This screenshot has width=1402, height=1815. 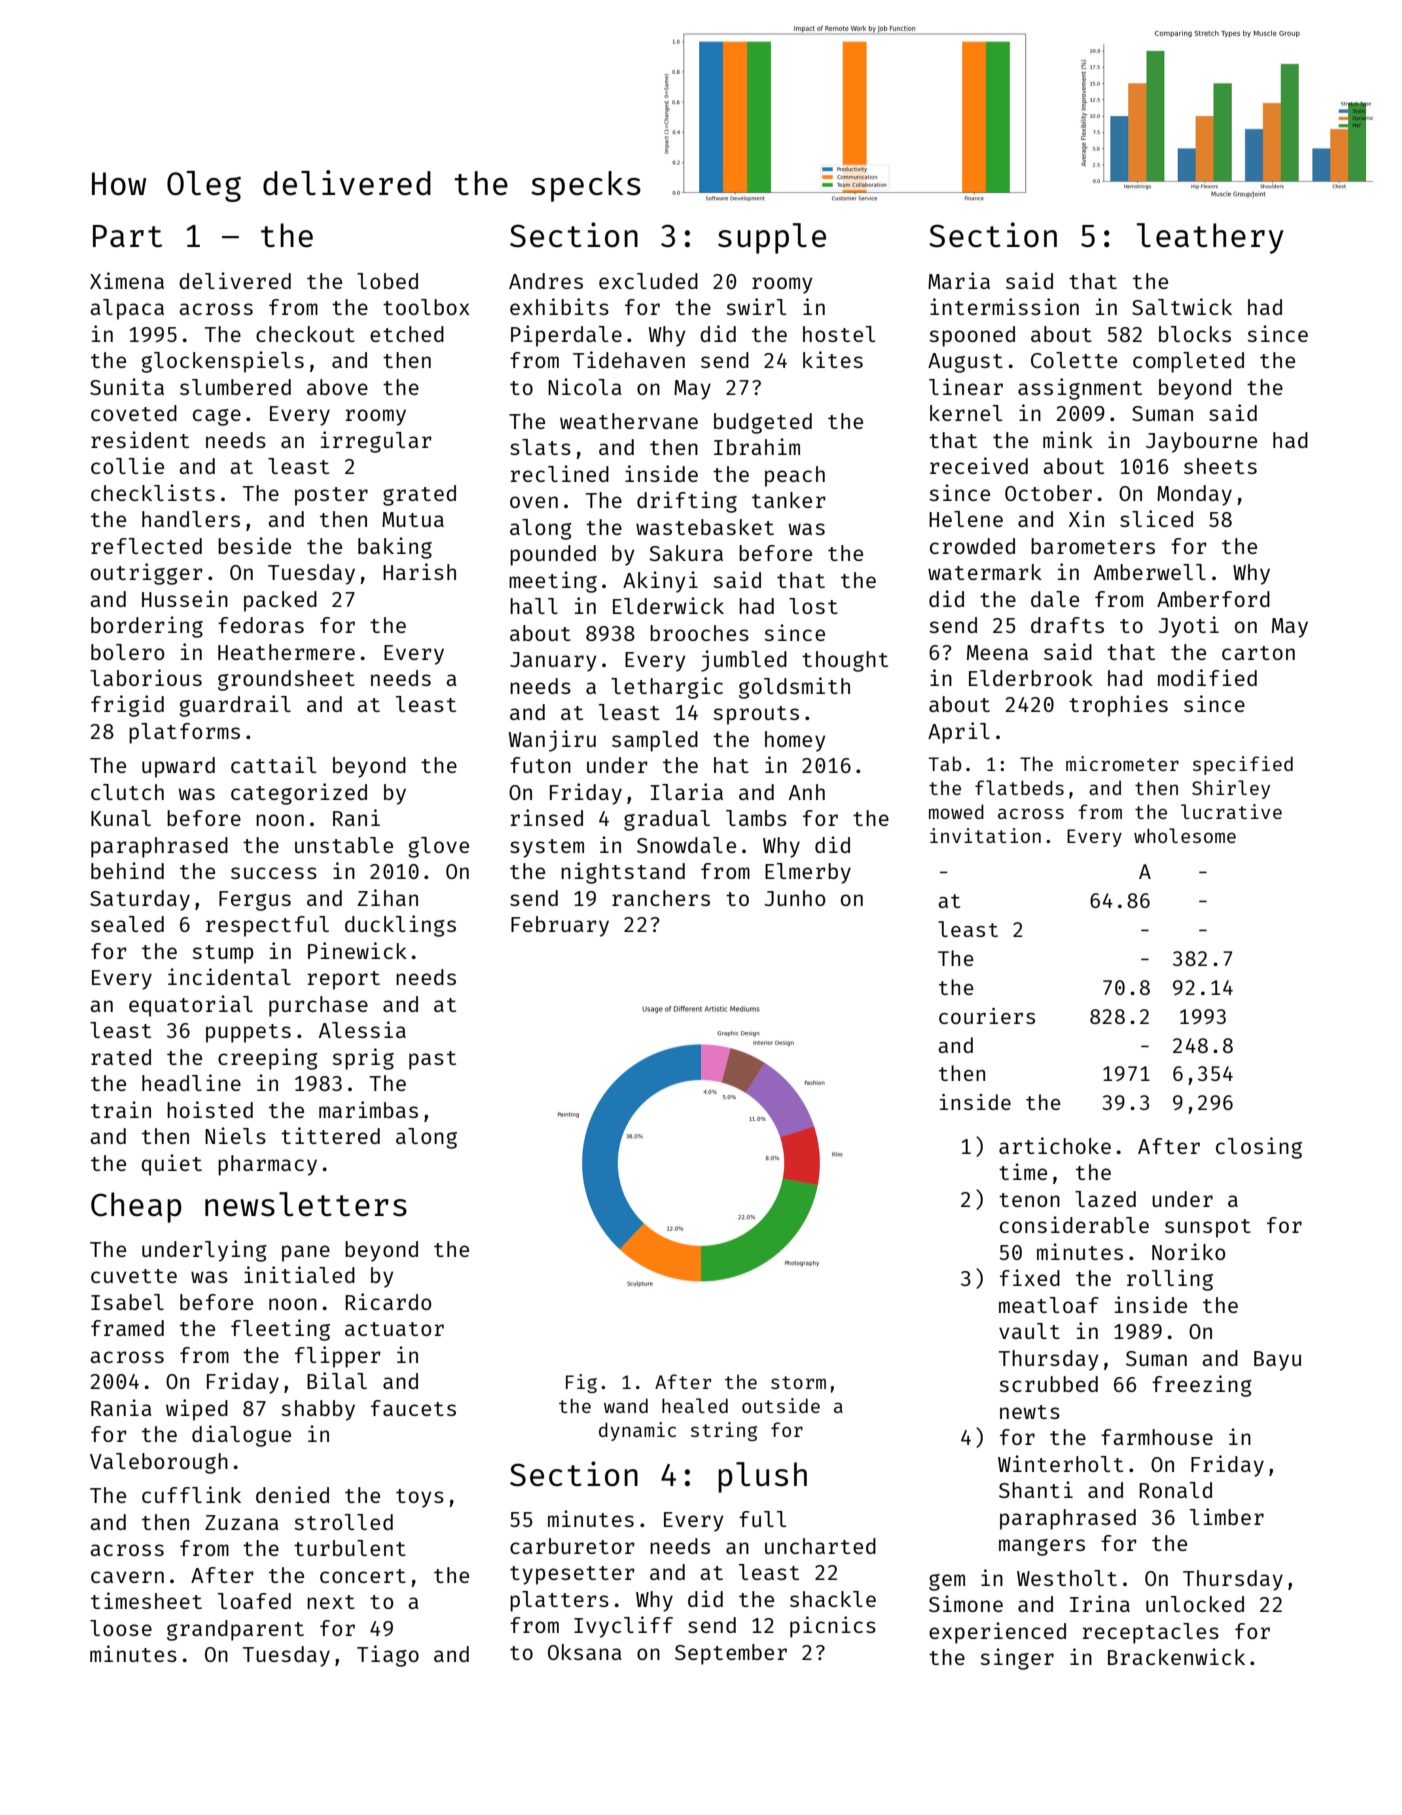 I want to click on Brackenwick, so click(x=1176, y=1656).
